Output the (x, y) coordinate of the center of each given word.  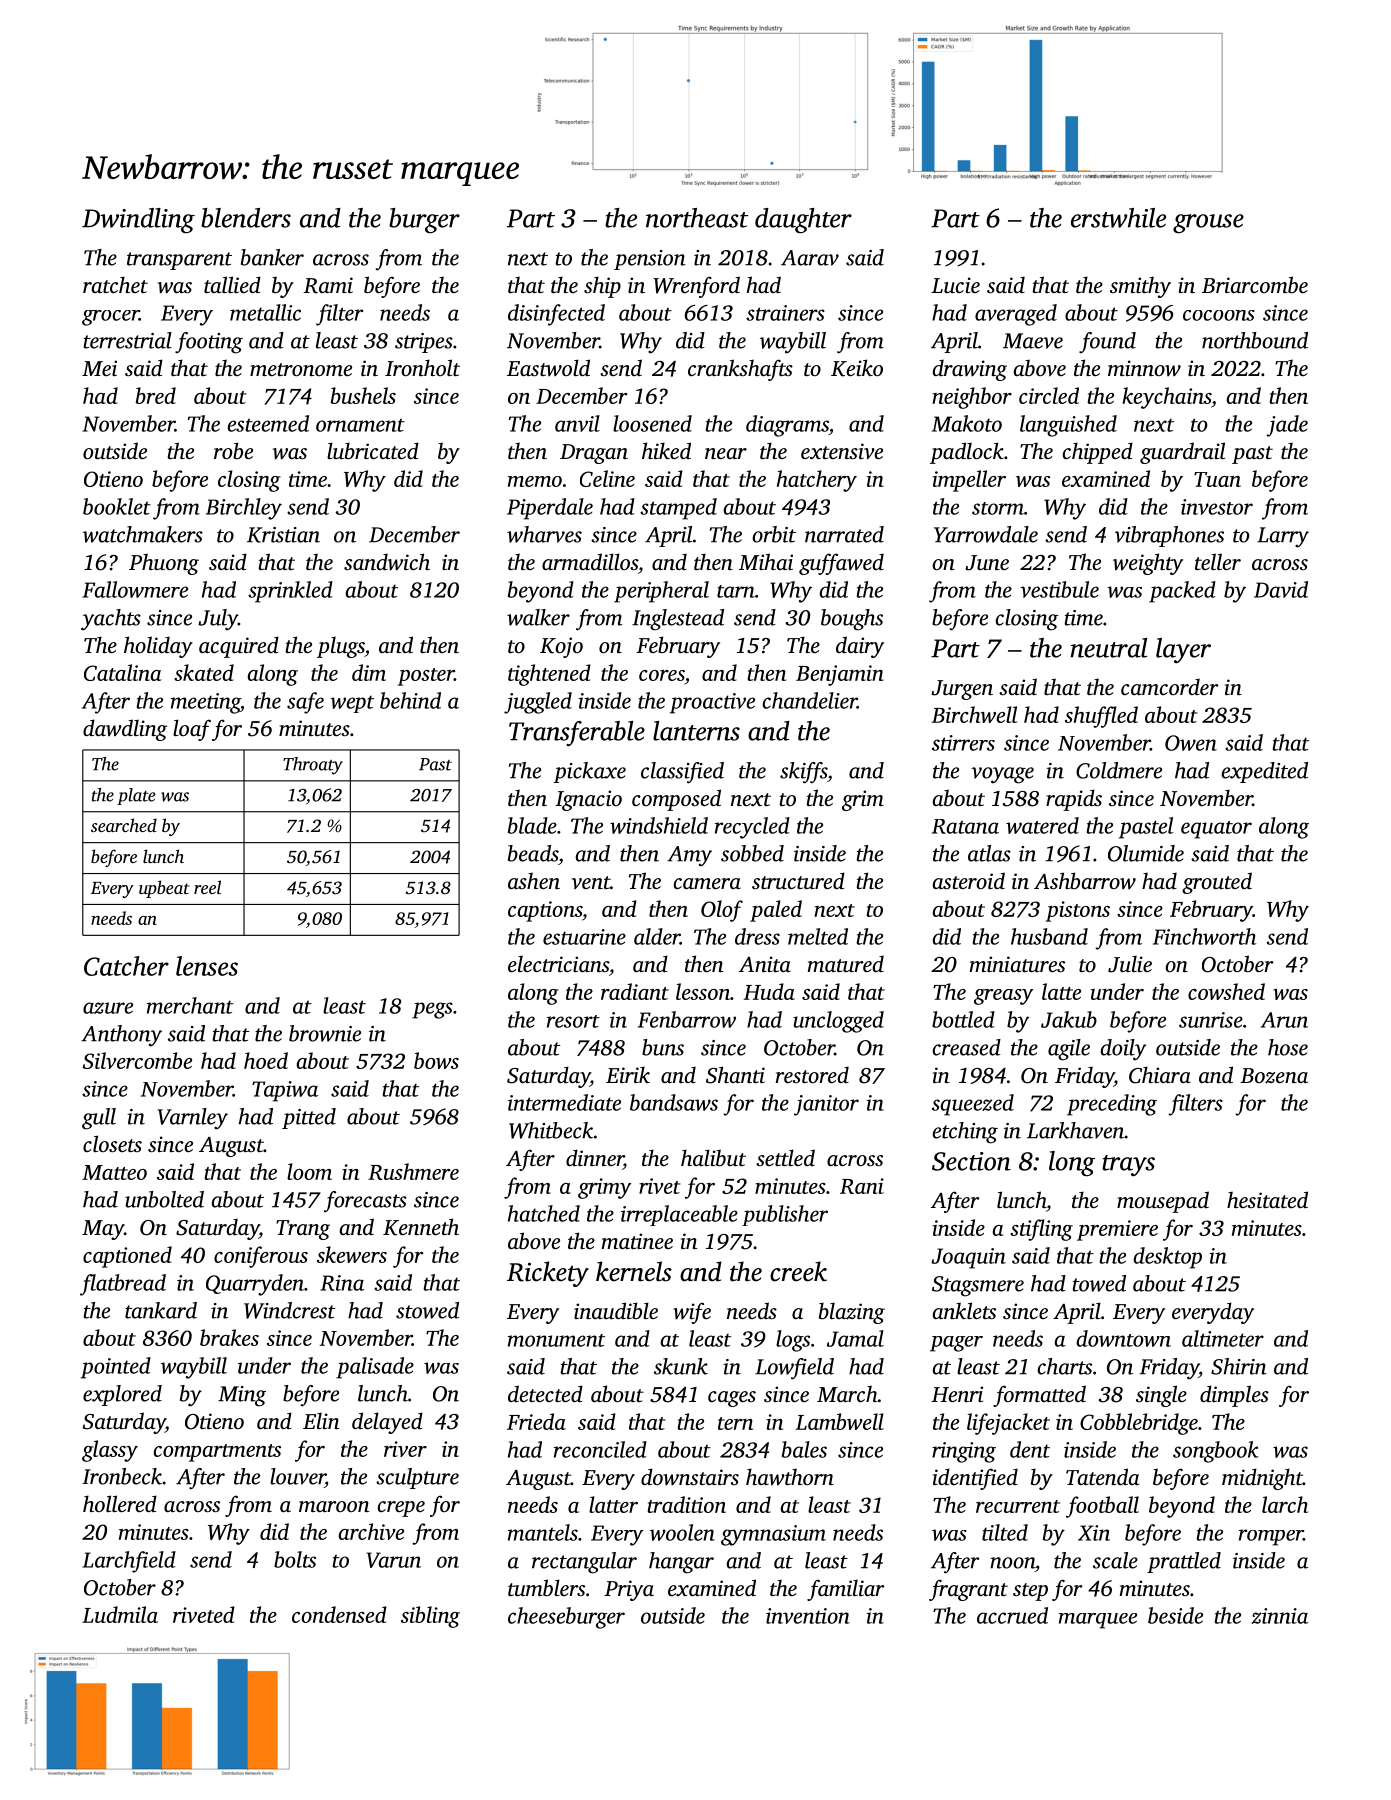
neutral (1109, 648)
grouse (1208, 224)
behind (410, 700)
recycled (752, 828)
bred (155, 395)
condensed (339, 1614)
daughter (803, 221)
